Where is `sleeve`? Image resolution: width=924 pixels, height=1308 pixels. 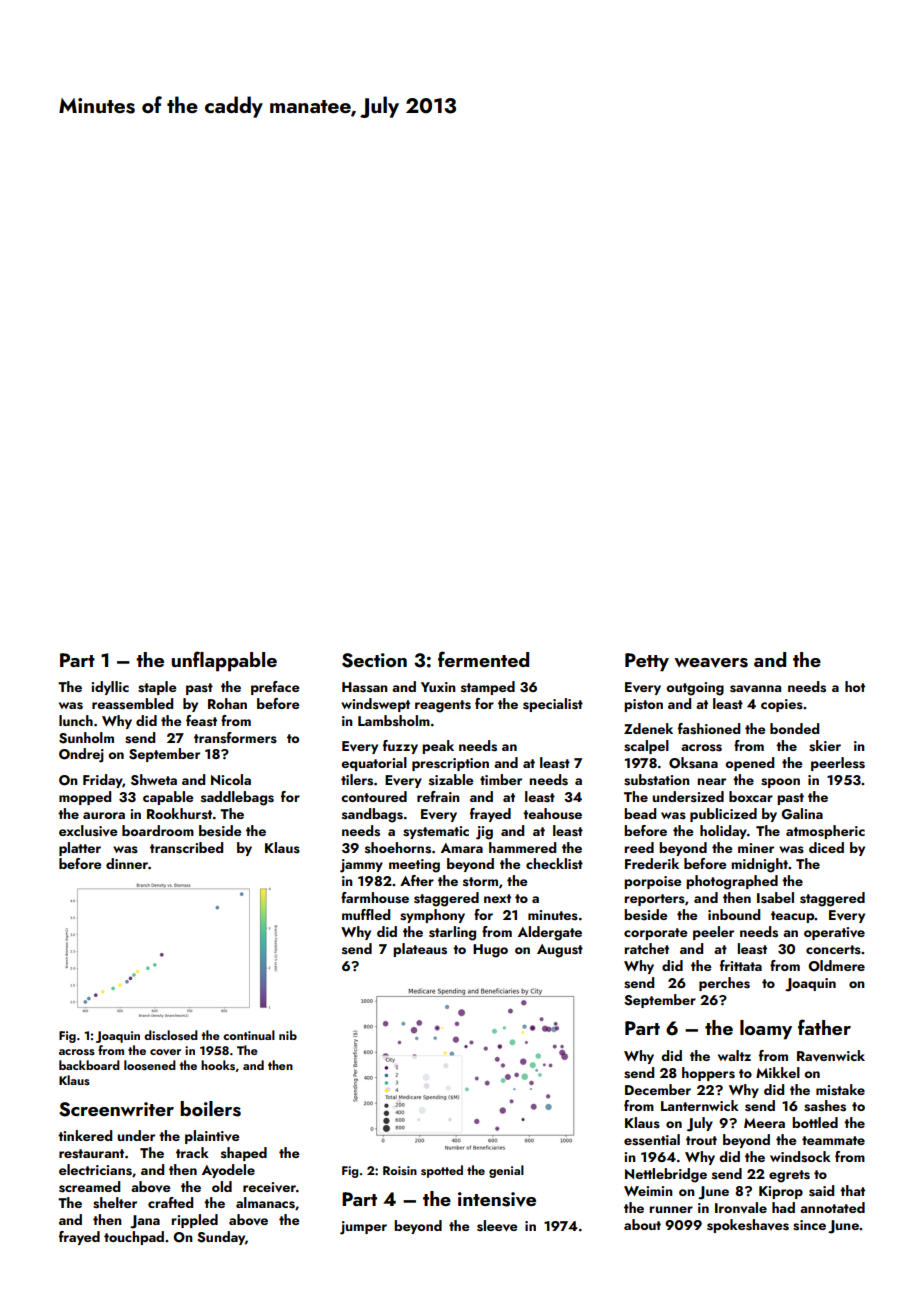 sleeve is located at coordinates (497, 1226).
